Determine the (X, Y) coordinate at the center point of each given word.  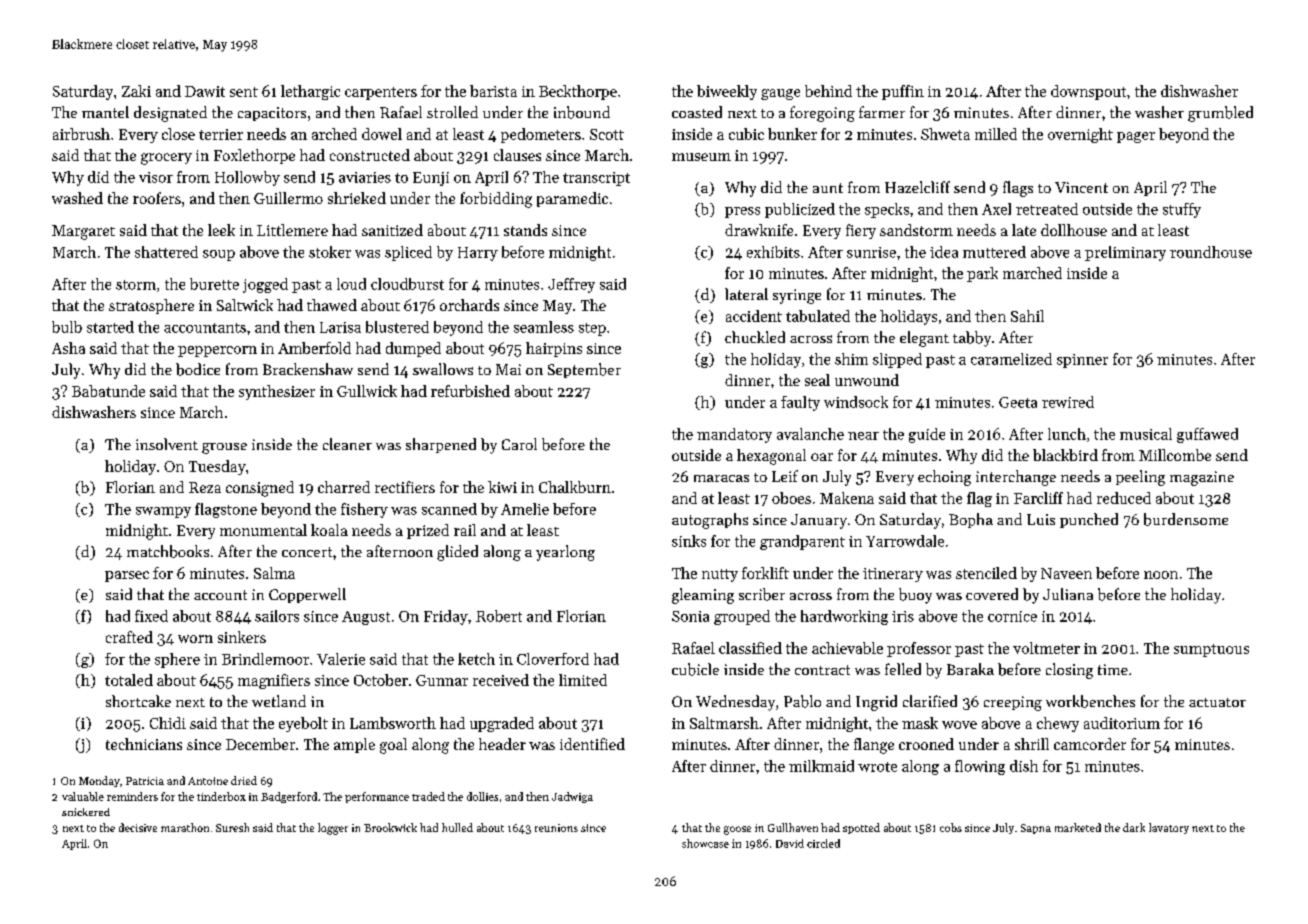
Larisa (340, 327)
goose (737, 830)
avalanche (810, 434)
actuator (1217, 702)
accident (754, 316)
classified (750, 648)
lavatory (1169, 828)
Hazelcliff (917, 187)
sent (244, 92)
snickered (86, 812)
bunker (792, 134)
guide (927, 435)
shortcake (138, 701)
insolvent (167, 444)
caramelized (1011, 359)
